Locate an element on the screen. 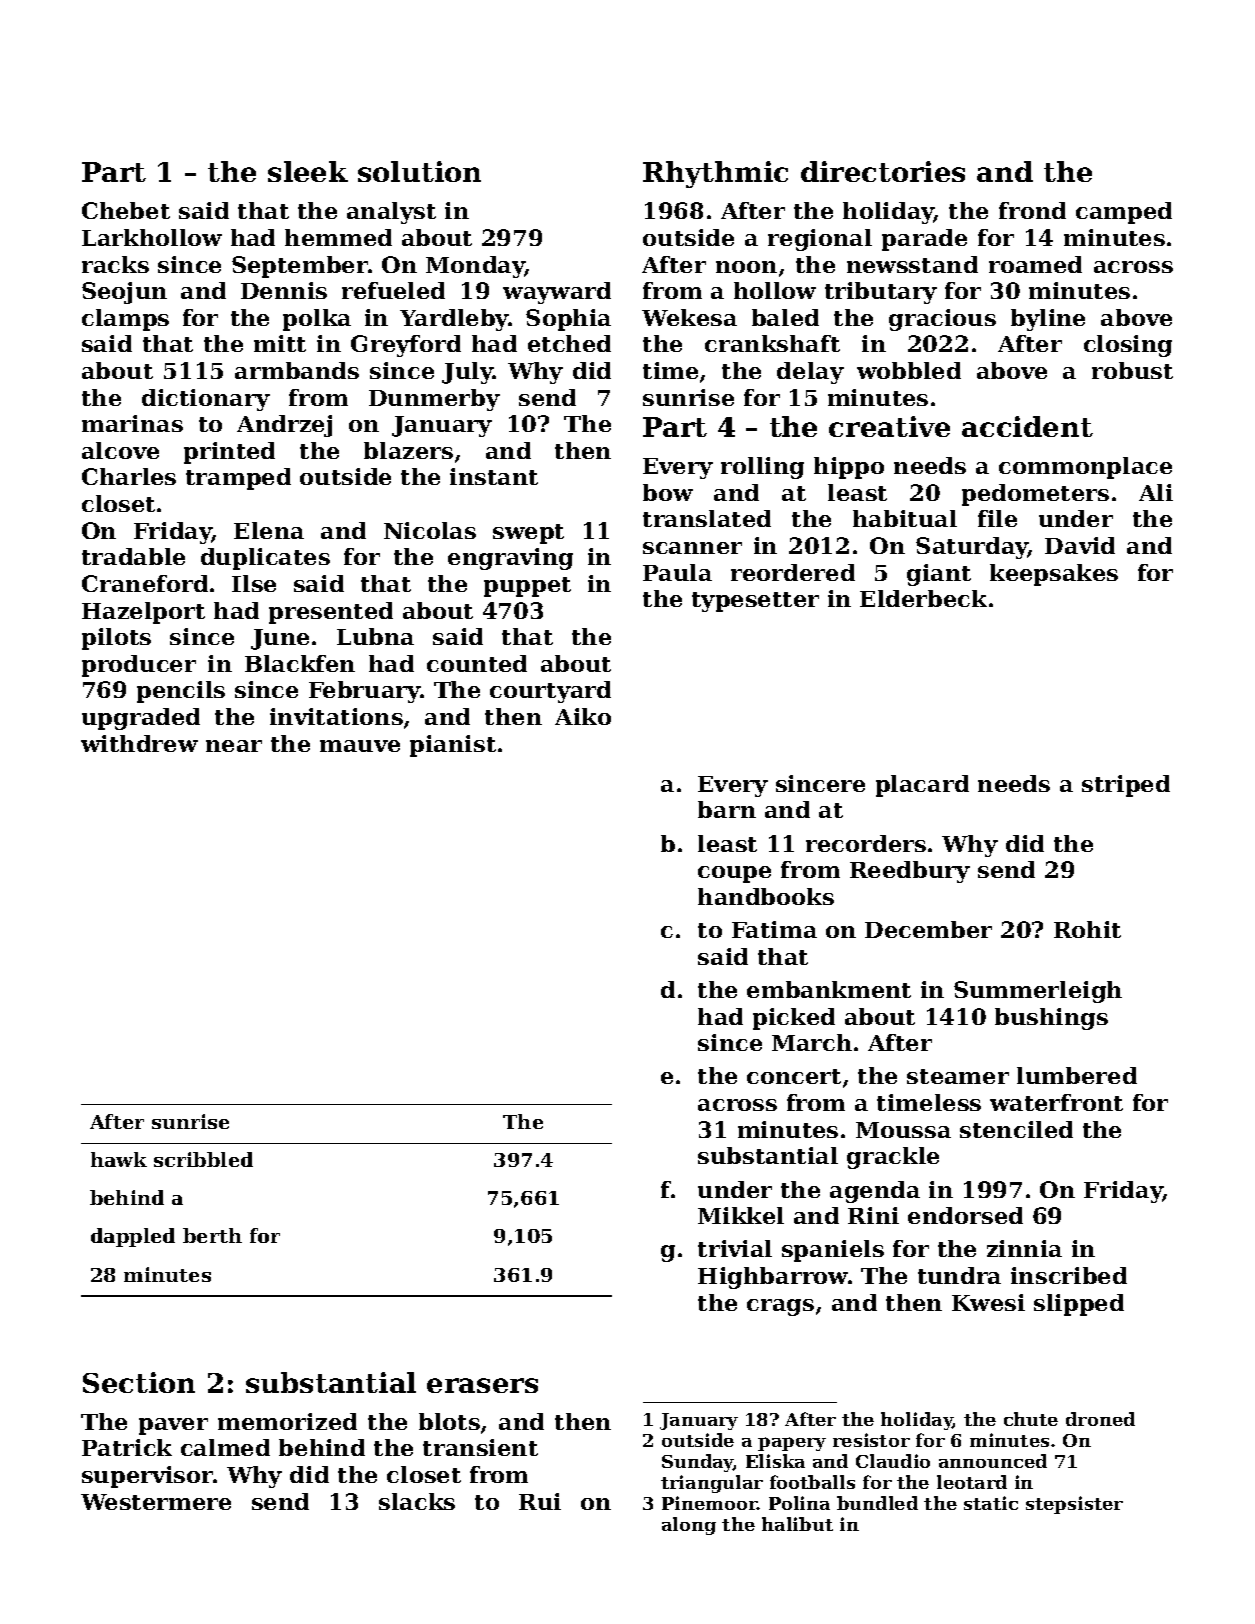 The height and width of the screenshot is (1624, 1255). gracious is located at coordinates (942, 320).
